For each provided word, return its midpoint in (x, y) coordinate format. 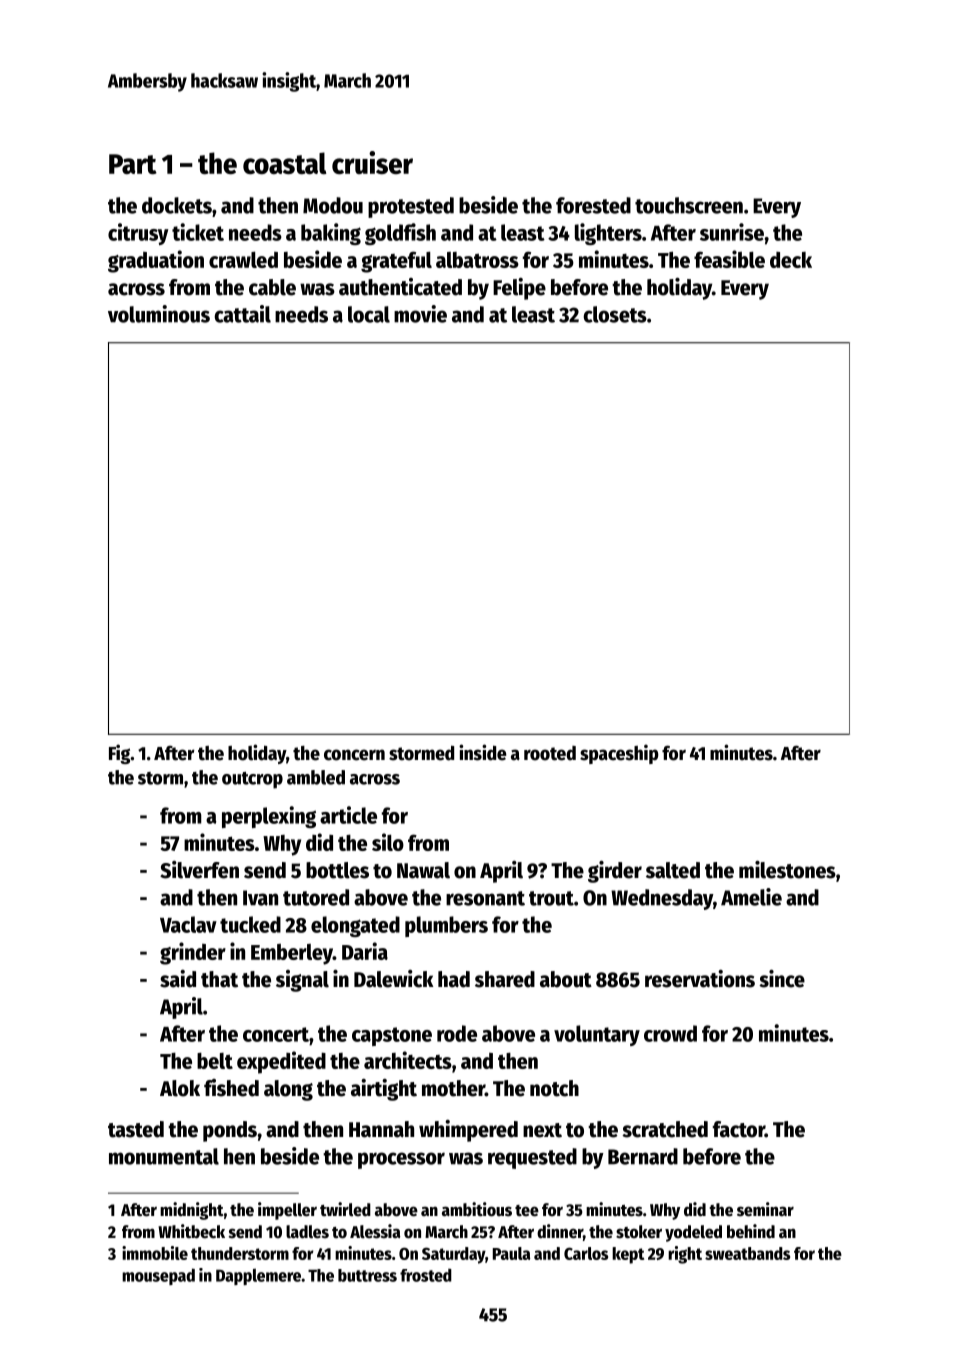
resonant (485, 898)
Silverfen (199, 870)
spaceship (619, 754)
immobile (155, 1253)
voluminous (159, 314)
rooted (550, 753)
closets (615, 314)
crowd (670, 1033)
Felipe (519, 289)
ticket (198, 232)
